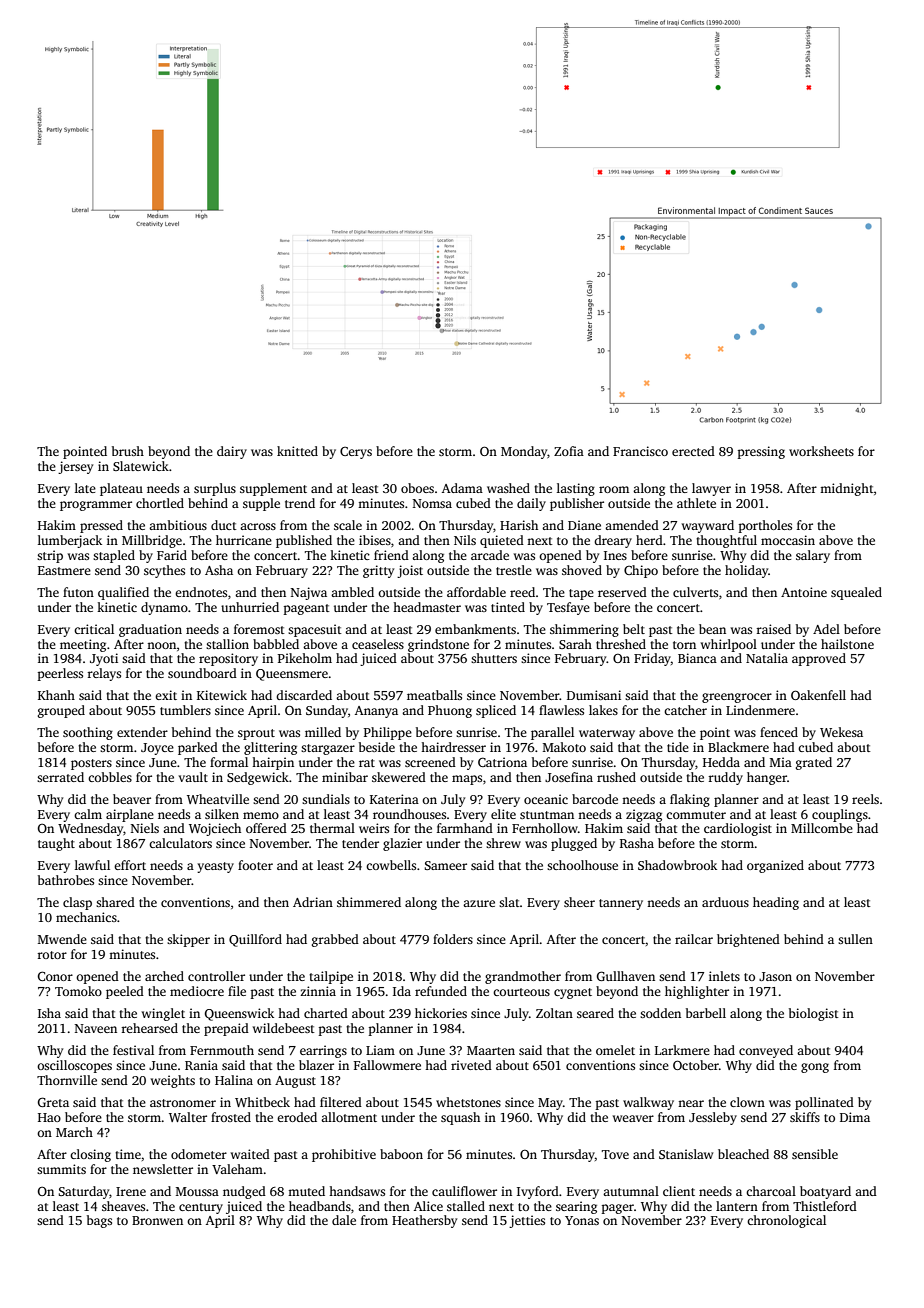 Image resolution: width=924 pixels, height=1308 pixels. What do you see at coordinates (729, 645) in the screenshot?
I see `whirlpool` at bounding box center [729, 645].
